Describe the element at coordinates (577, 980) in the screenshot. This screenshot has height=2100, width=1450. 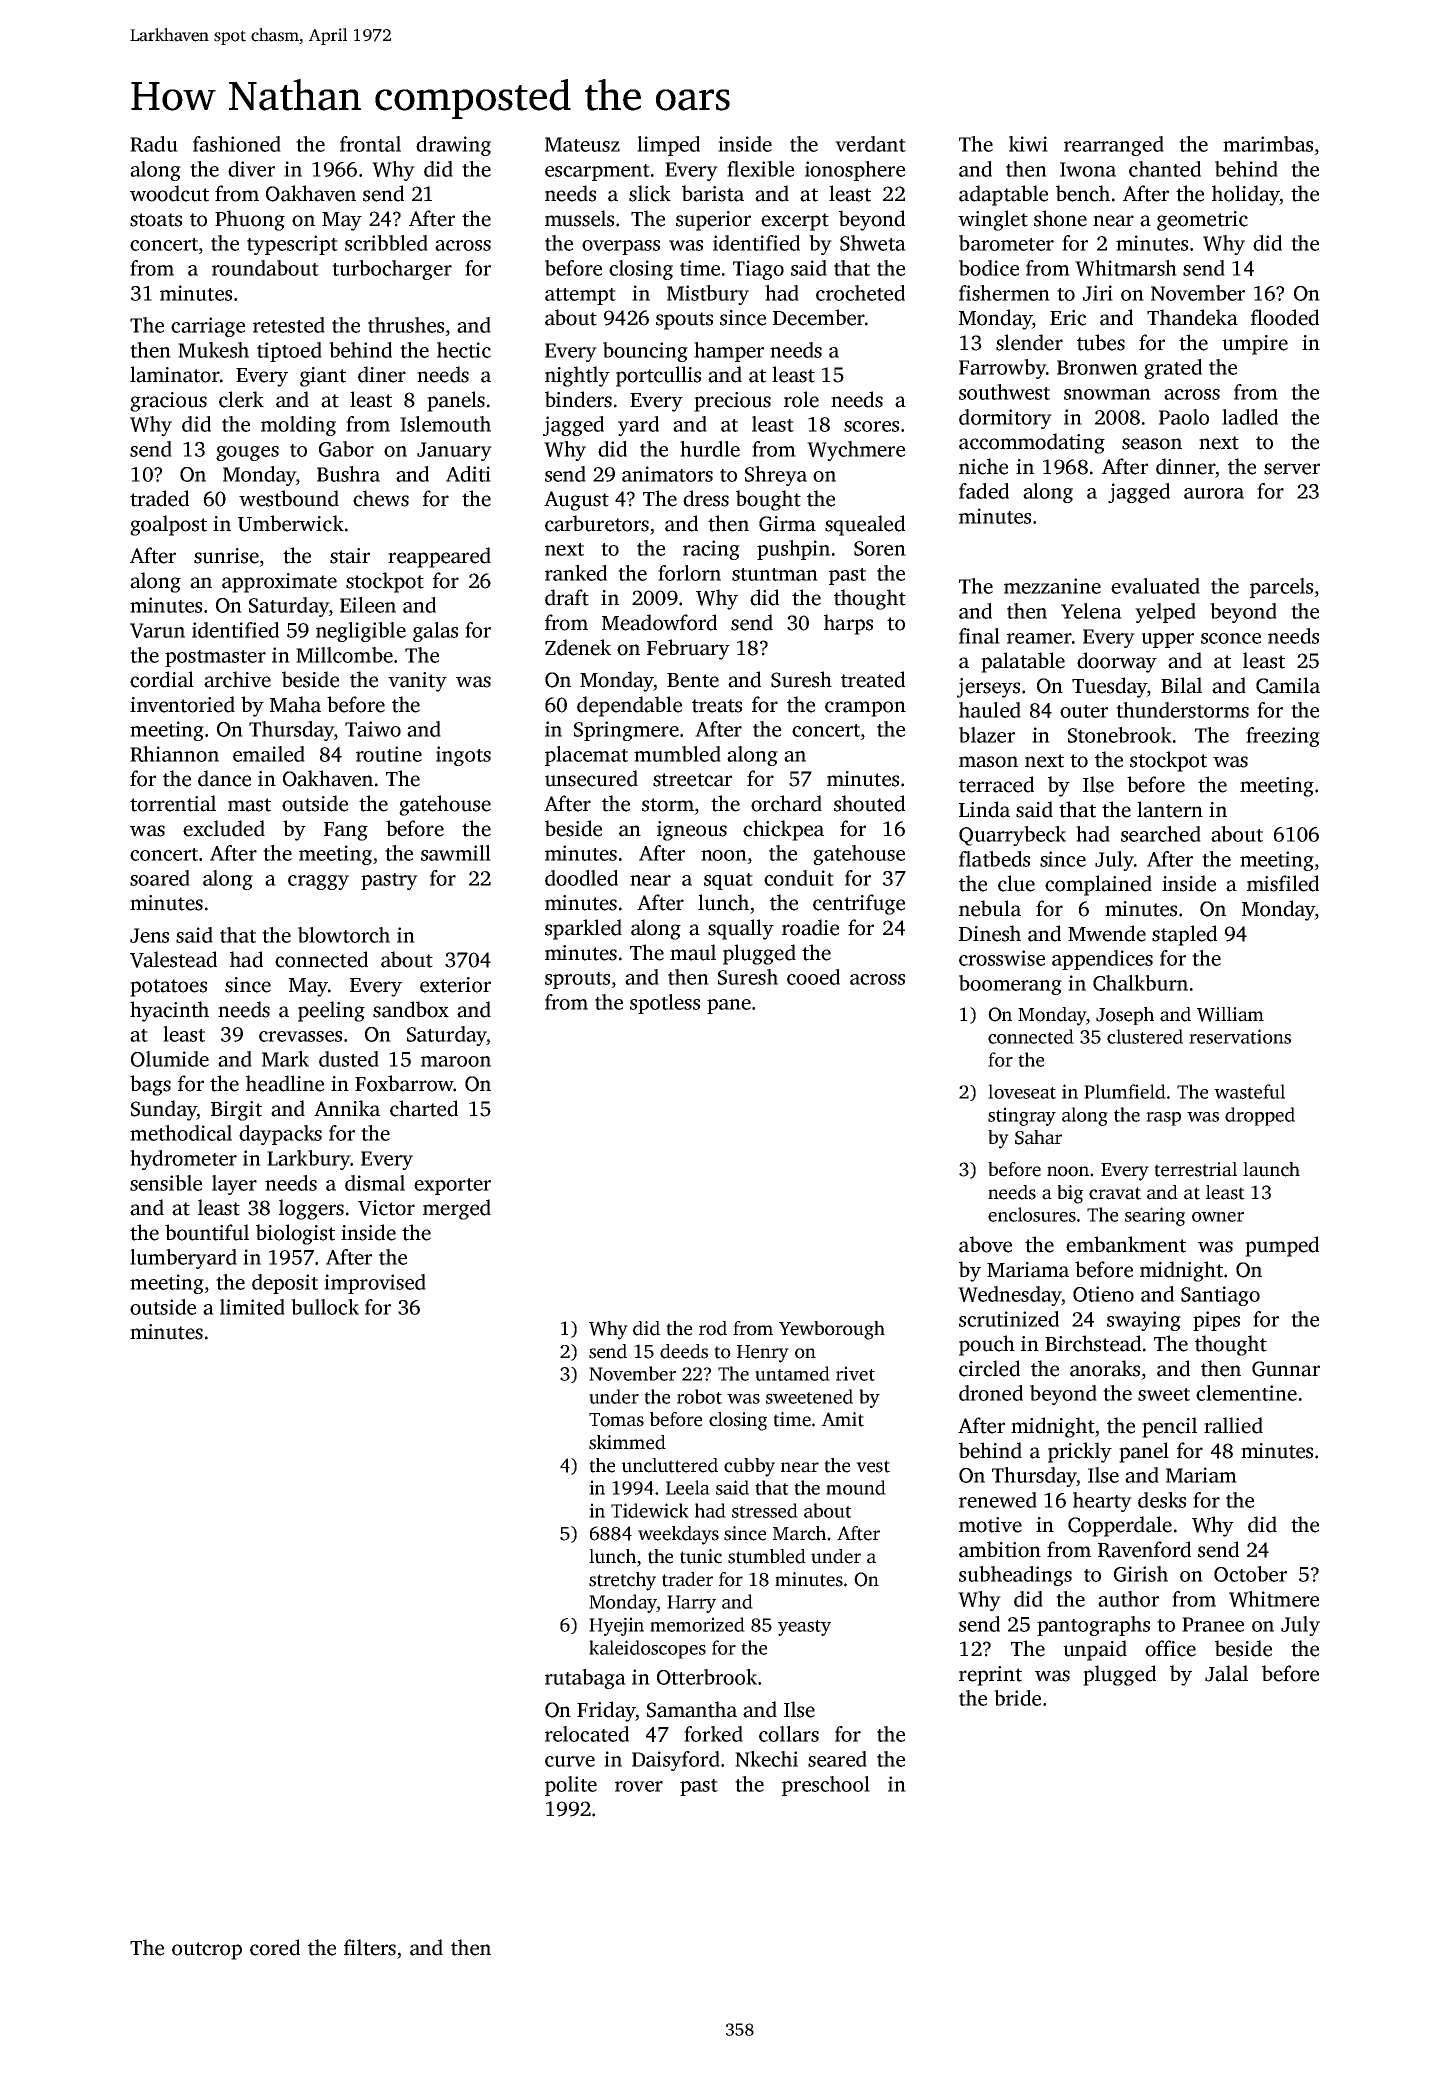
I see `sprouts` at that location.
